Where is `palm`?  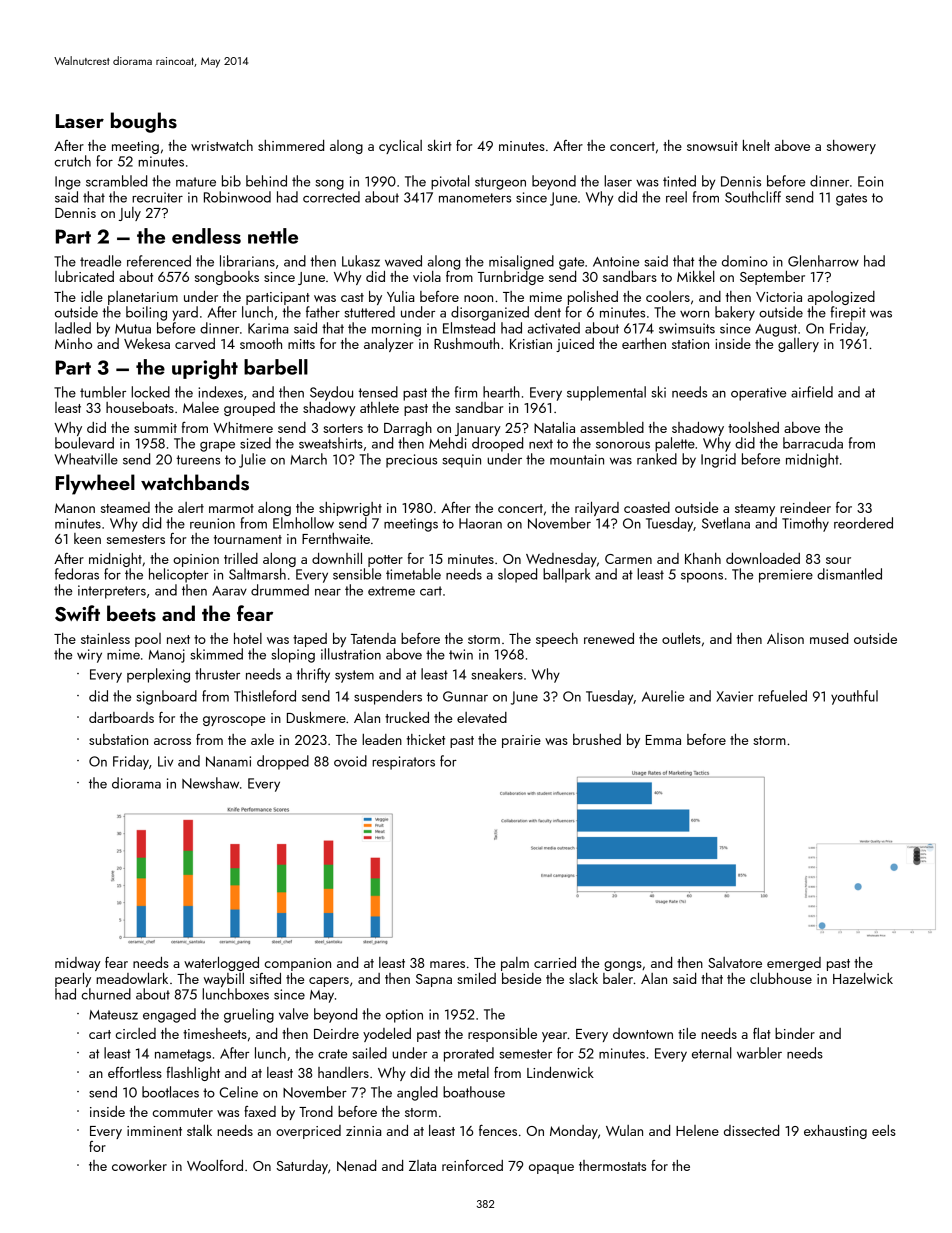
palm is located at coordinates (515, 964).
